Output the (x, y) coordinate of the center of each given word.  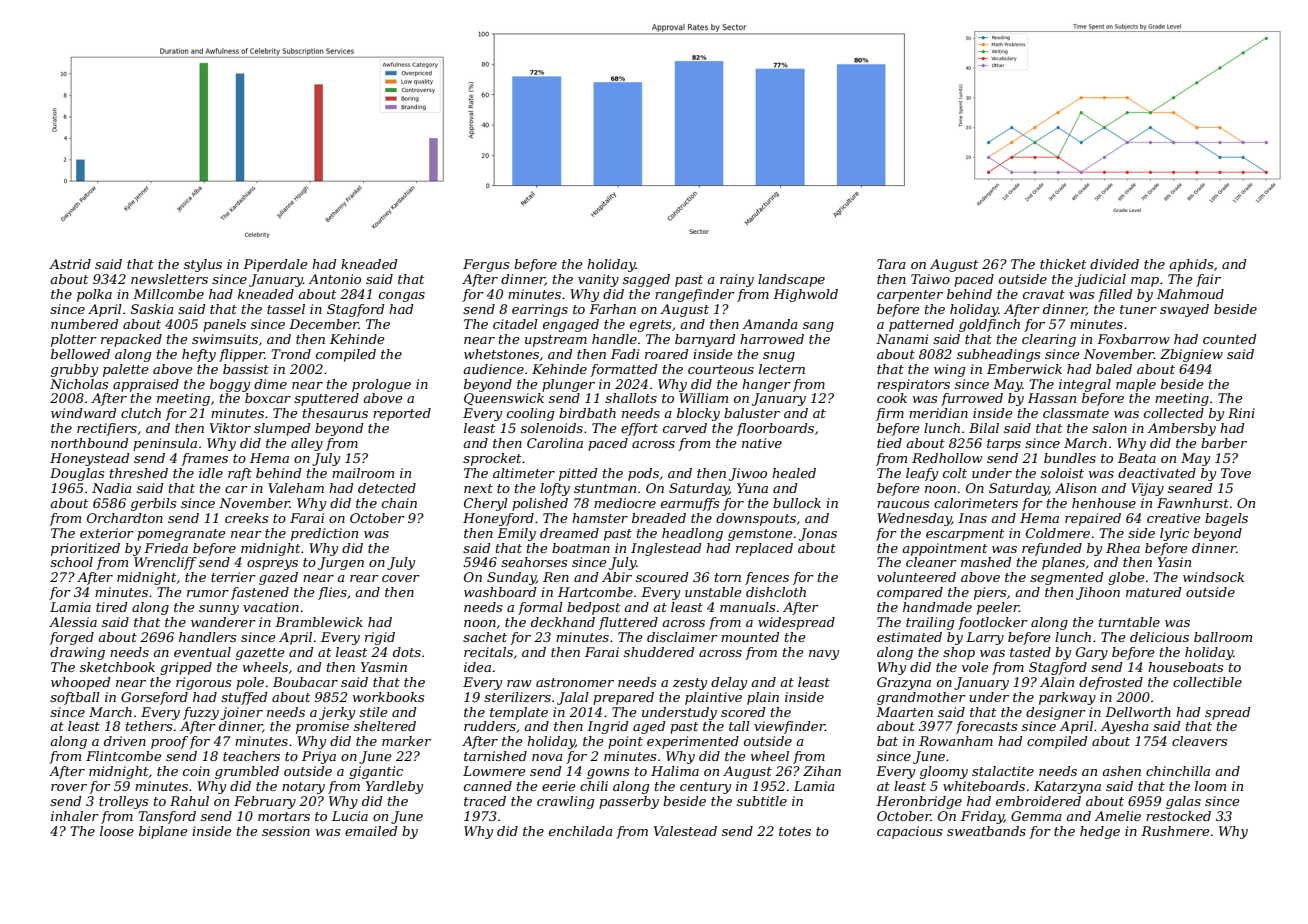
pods (643, 474)
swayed (1184, 310)
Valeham (296, 488)
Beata (1137, 458)
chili (594, 786)
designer (1056, 713)
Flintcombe (124, 756)
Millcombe (168, 294)
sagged (646, 280)
